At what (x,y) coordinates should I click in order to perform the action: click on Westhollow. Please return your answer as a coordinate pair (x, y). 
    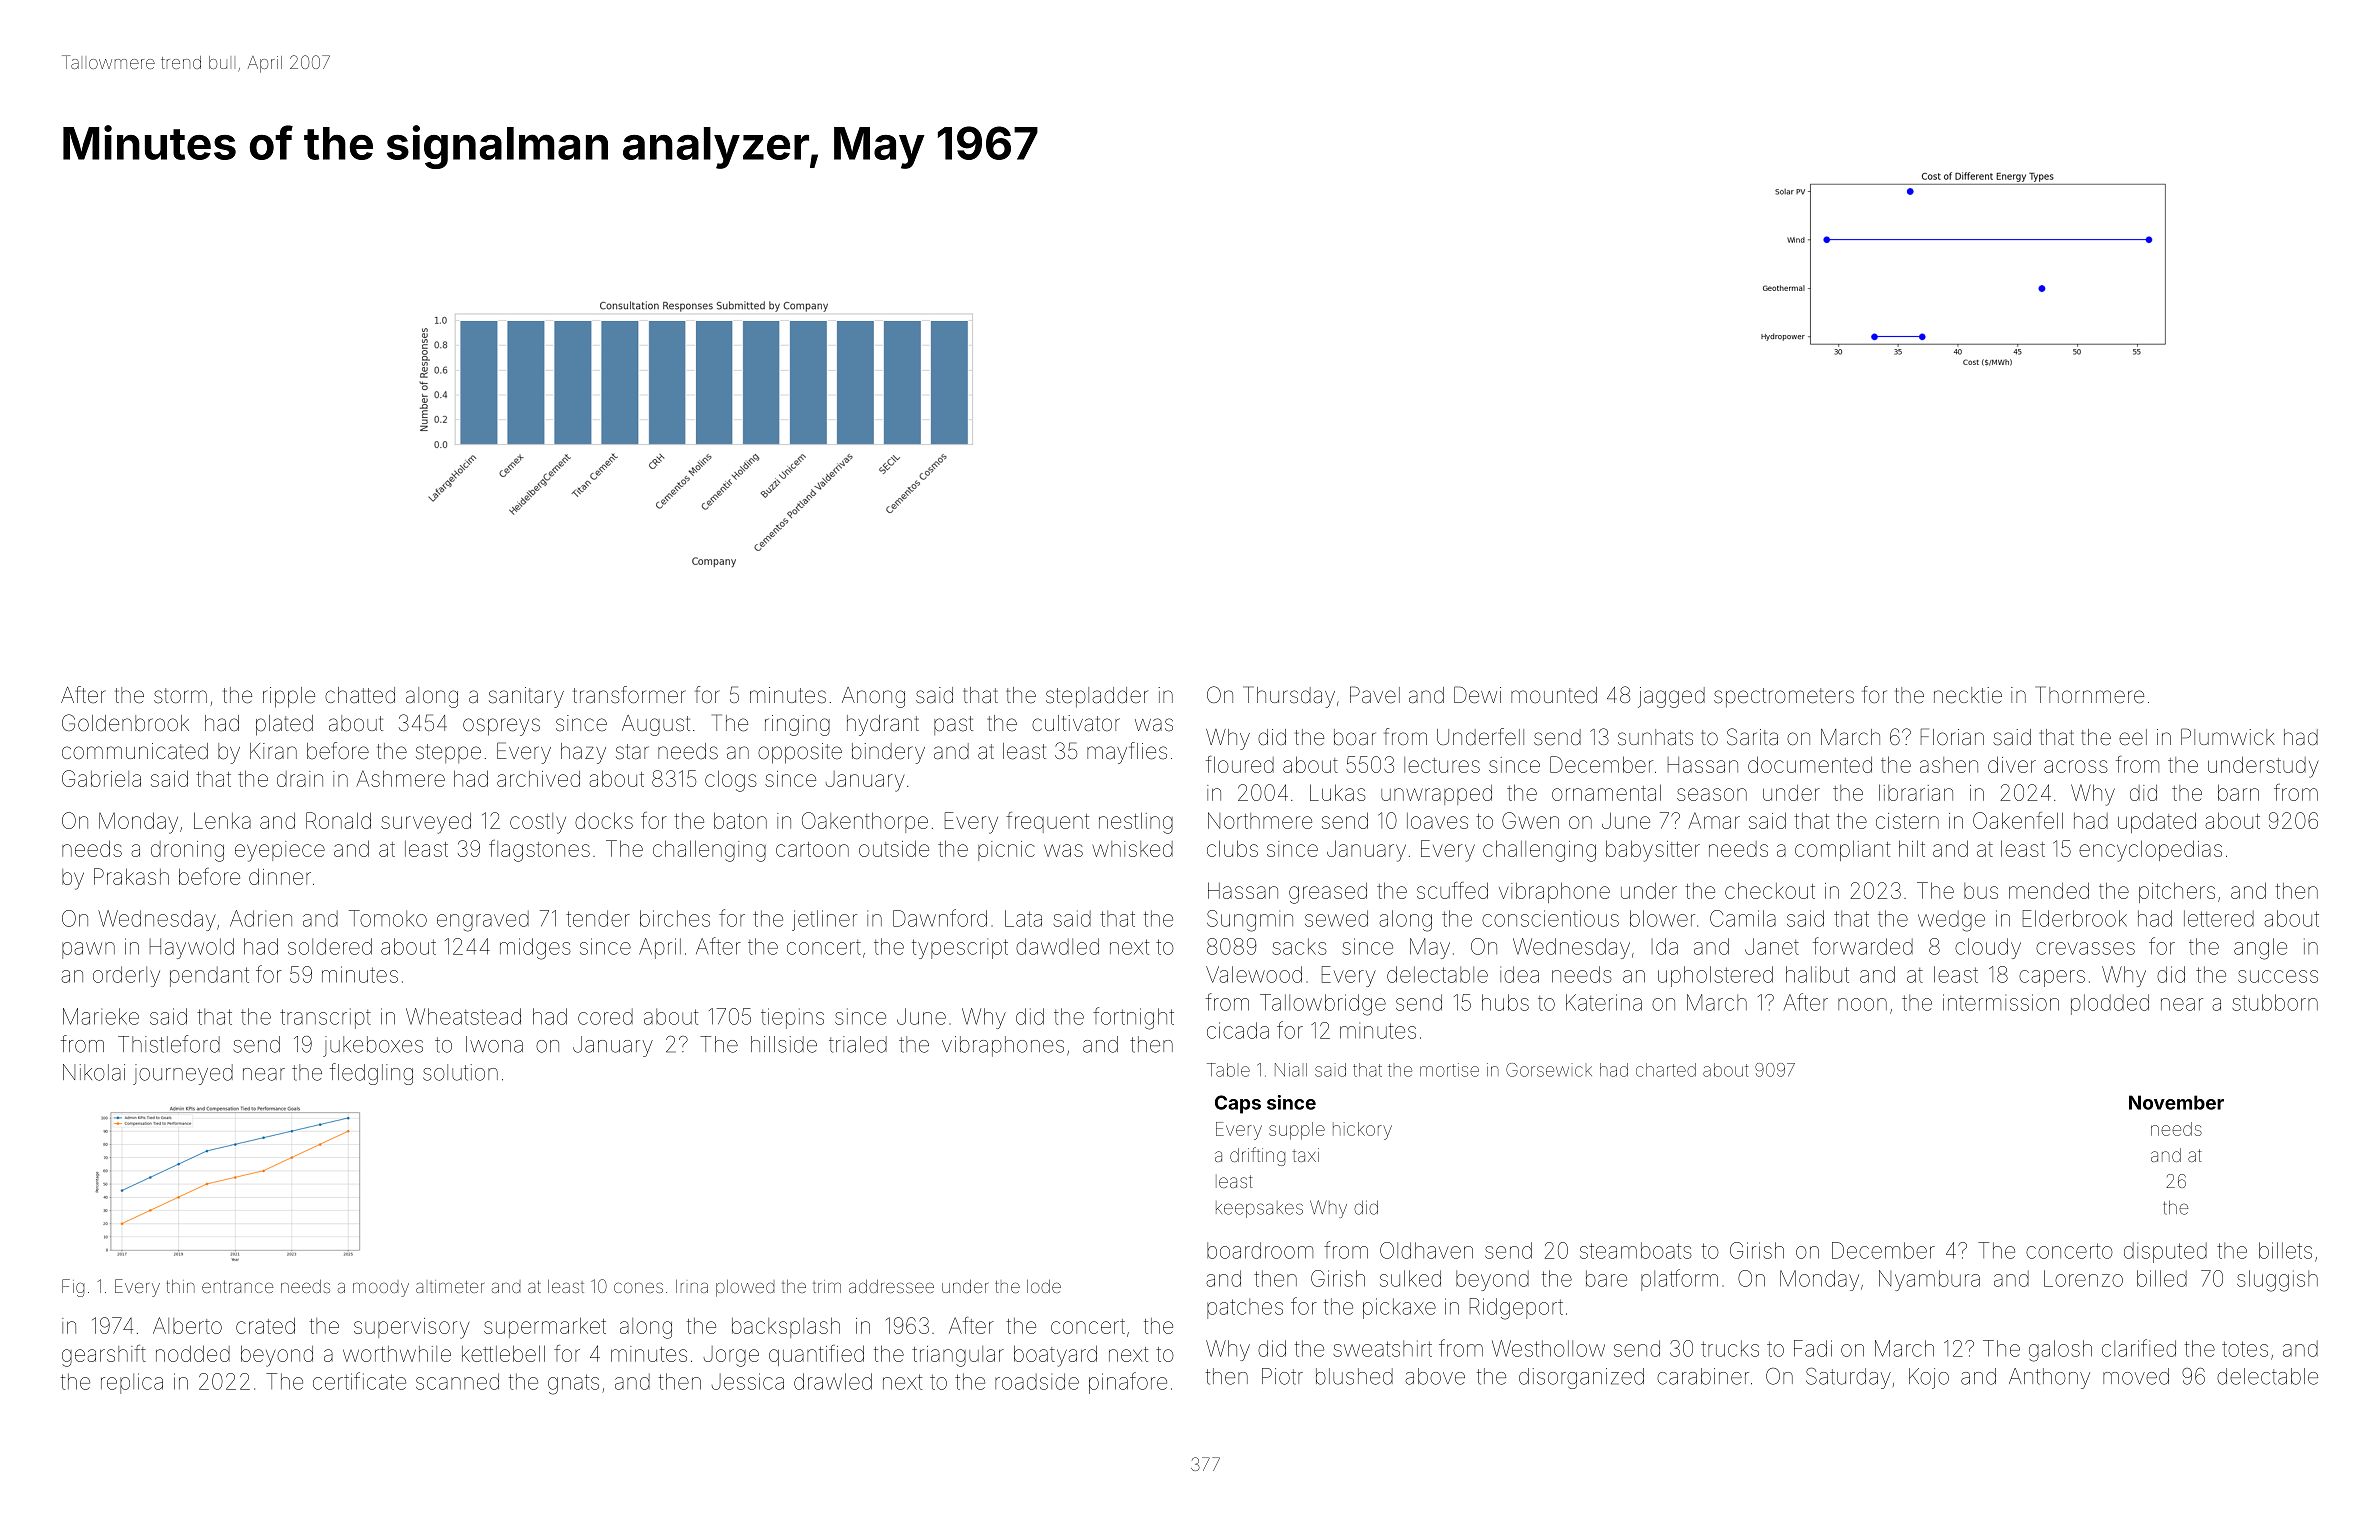
    Looking at the image, I should click on (1548, 1348).
